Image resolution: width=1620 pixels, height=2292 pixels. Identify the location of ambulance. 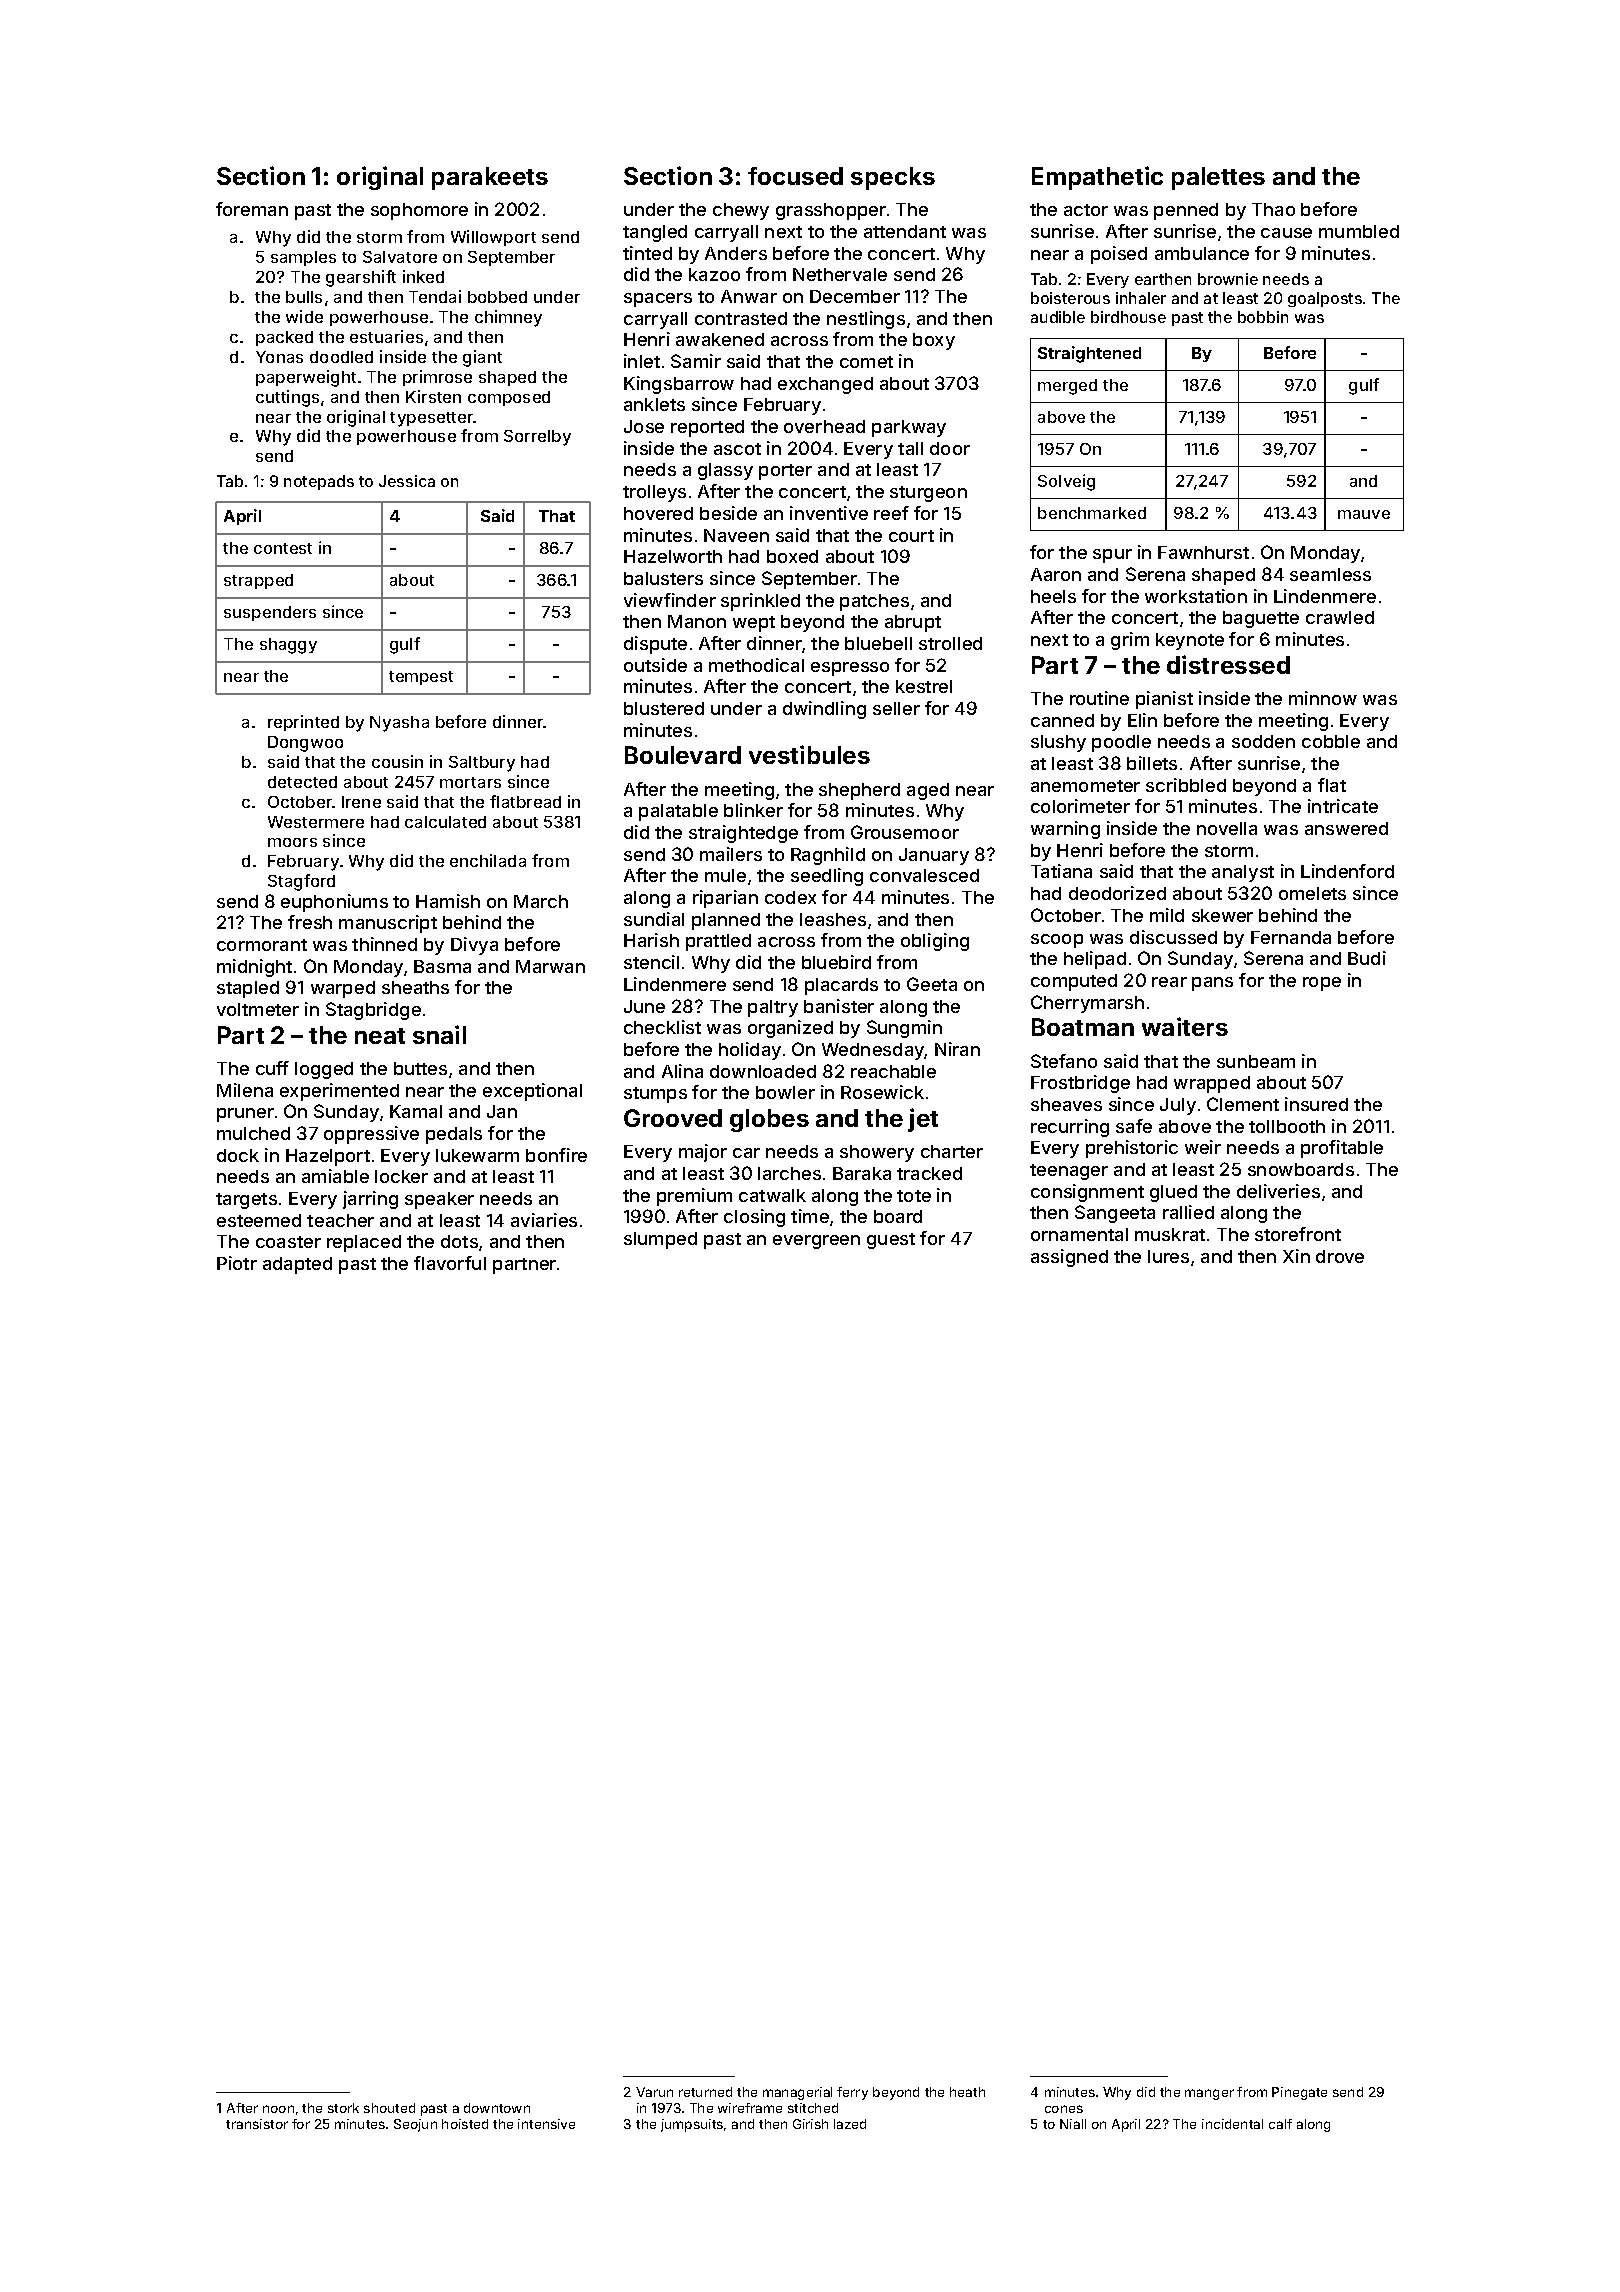
(1202, 253).
